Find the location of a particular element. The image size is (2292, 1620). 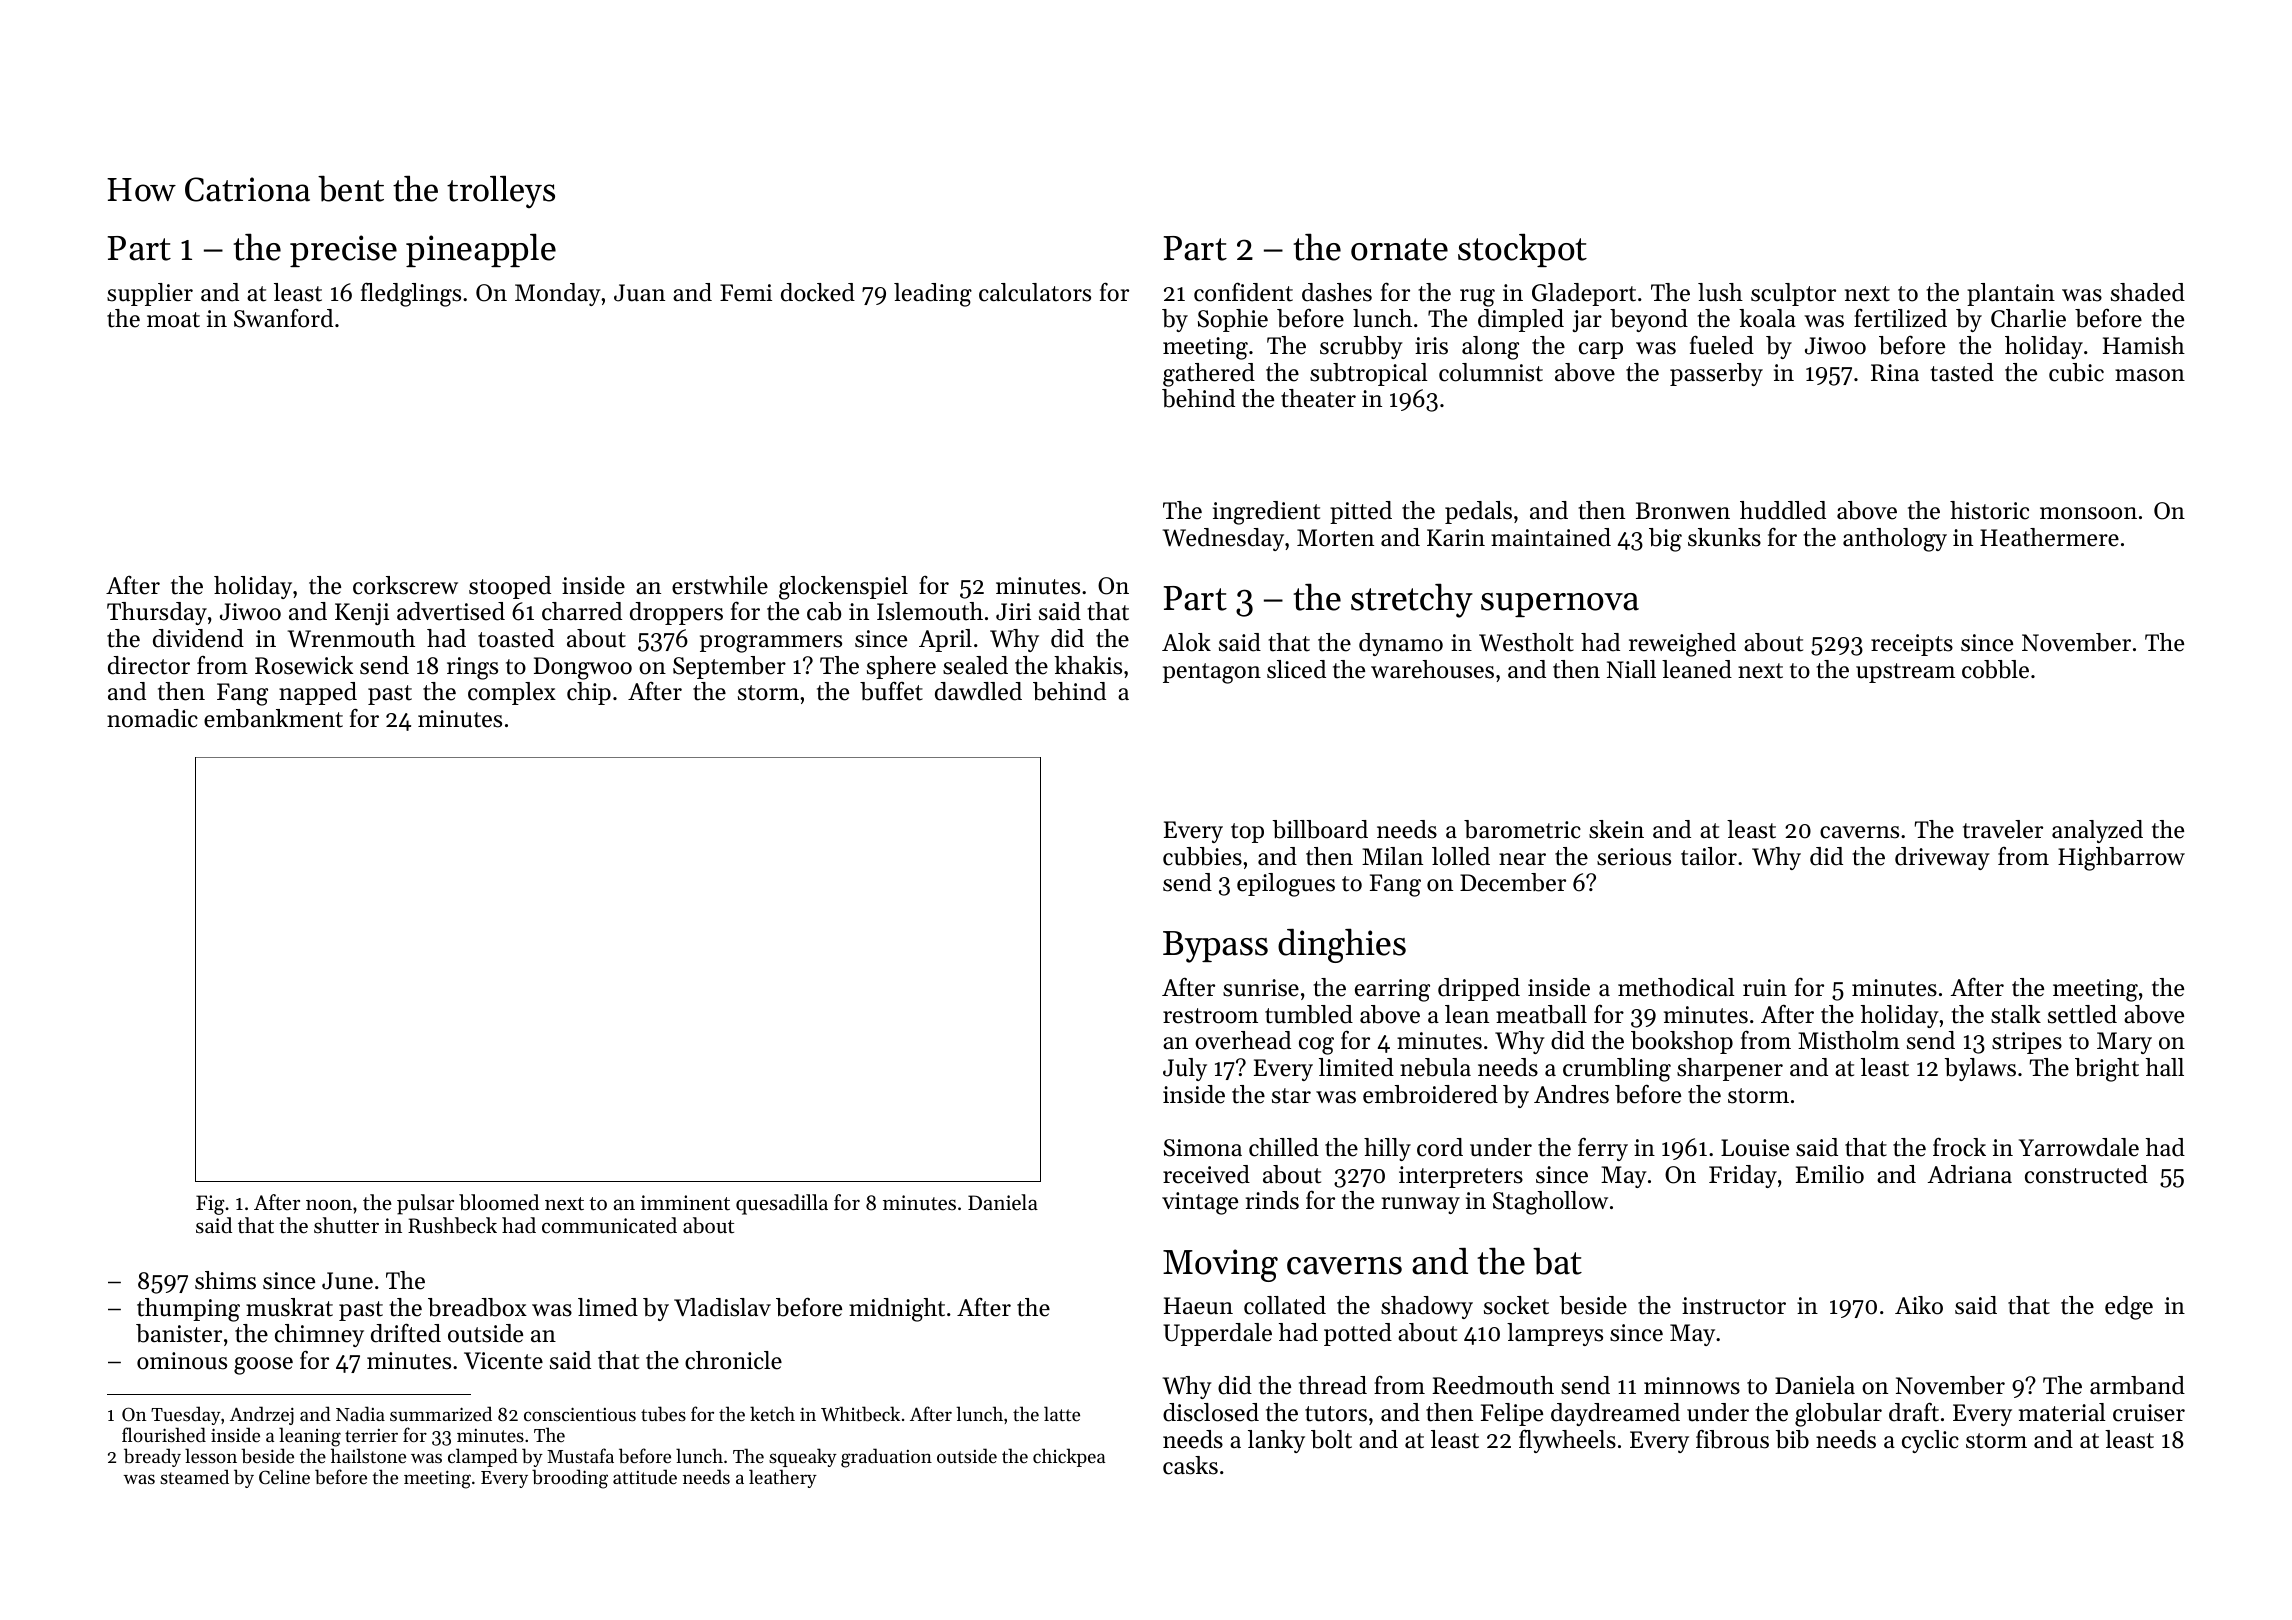

hilly is located at coordinates (1387, 1149).
